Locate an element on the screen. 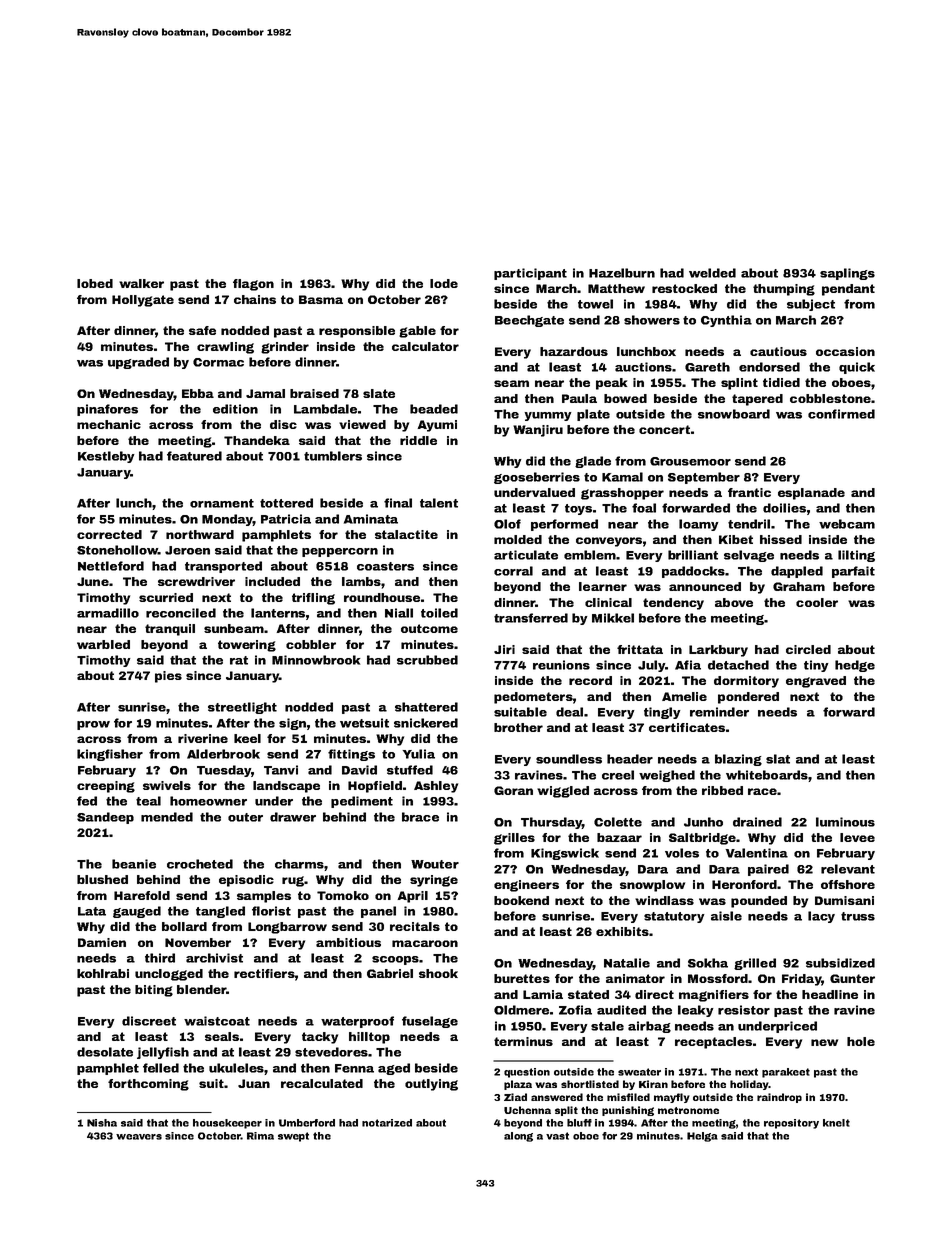  Rima is located at coordinates (260, 1136).
